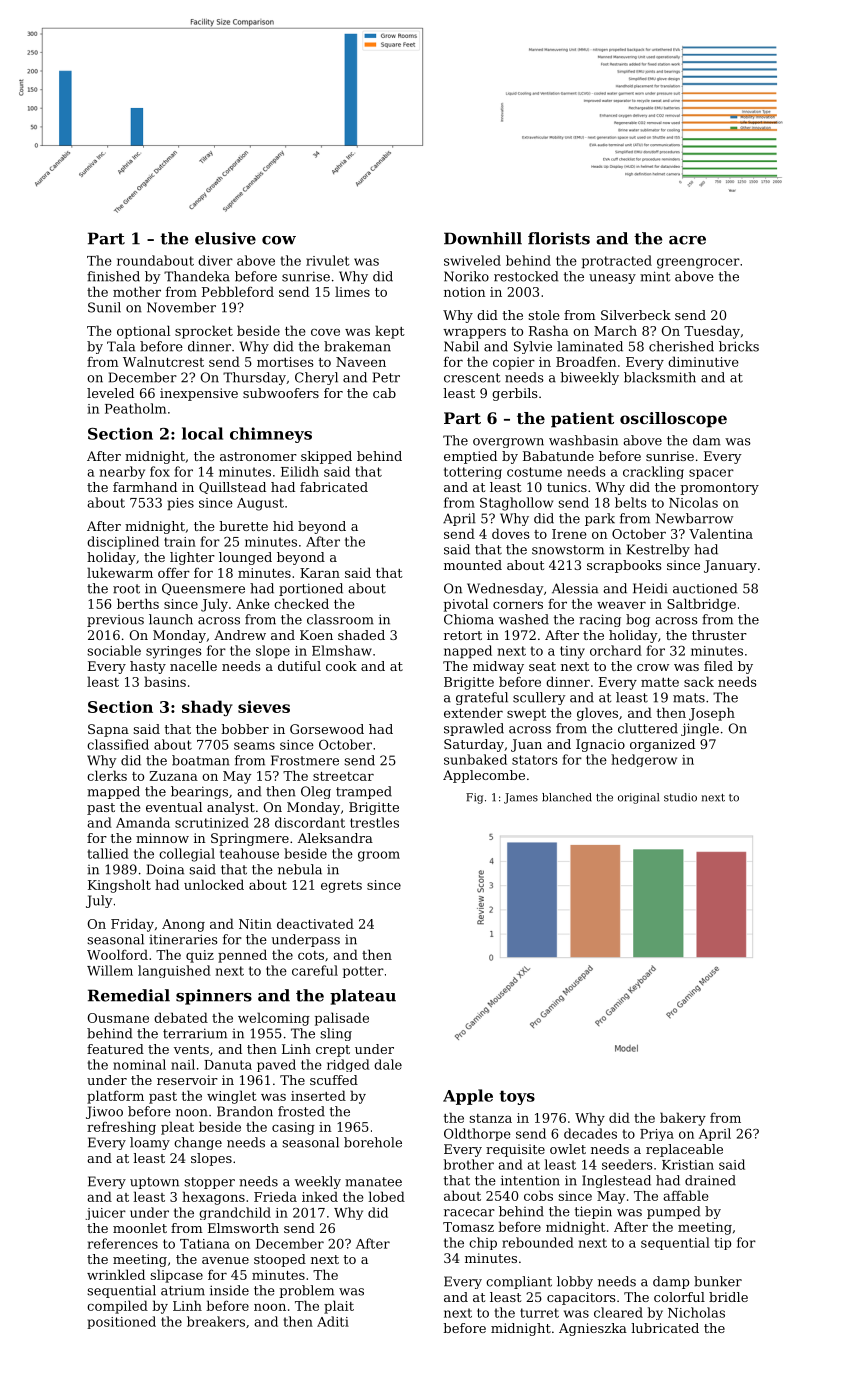 The image size is (849, 1400). What do you see at coordinates (473, 712) in the page?
I see `extender` at bounding box center [473, 712].
